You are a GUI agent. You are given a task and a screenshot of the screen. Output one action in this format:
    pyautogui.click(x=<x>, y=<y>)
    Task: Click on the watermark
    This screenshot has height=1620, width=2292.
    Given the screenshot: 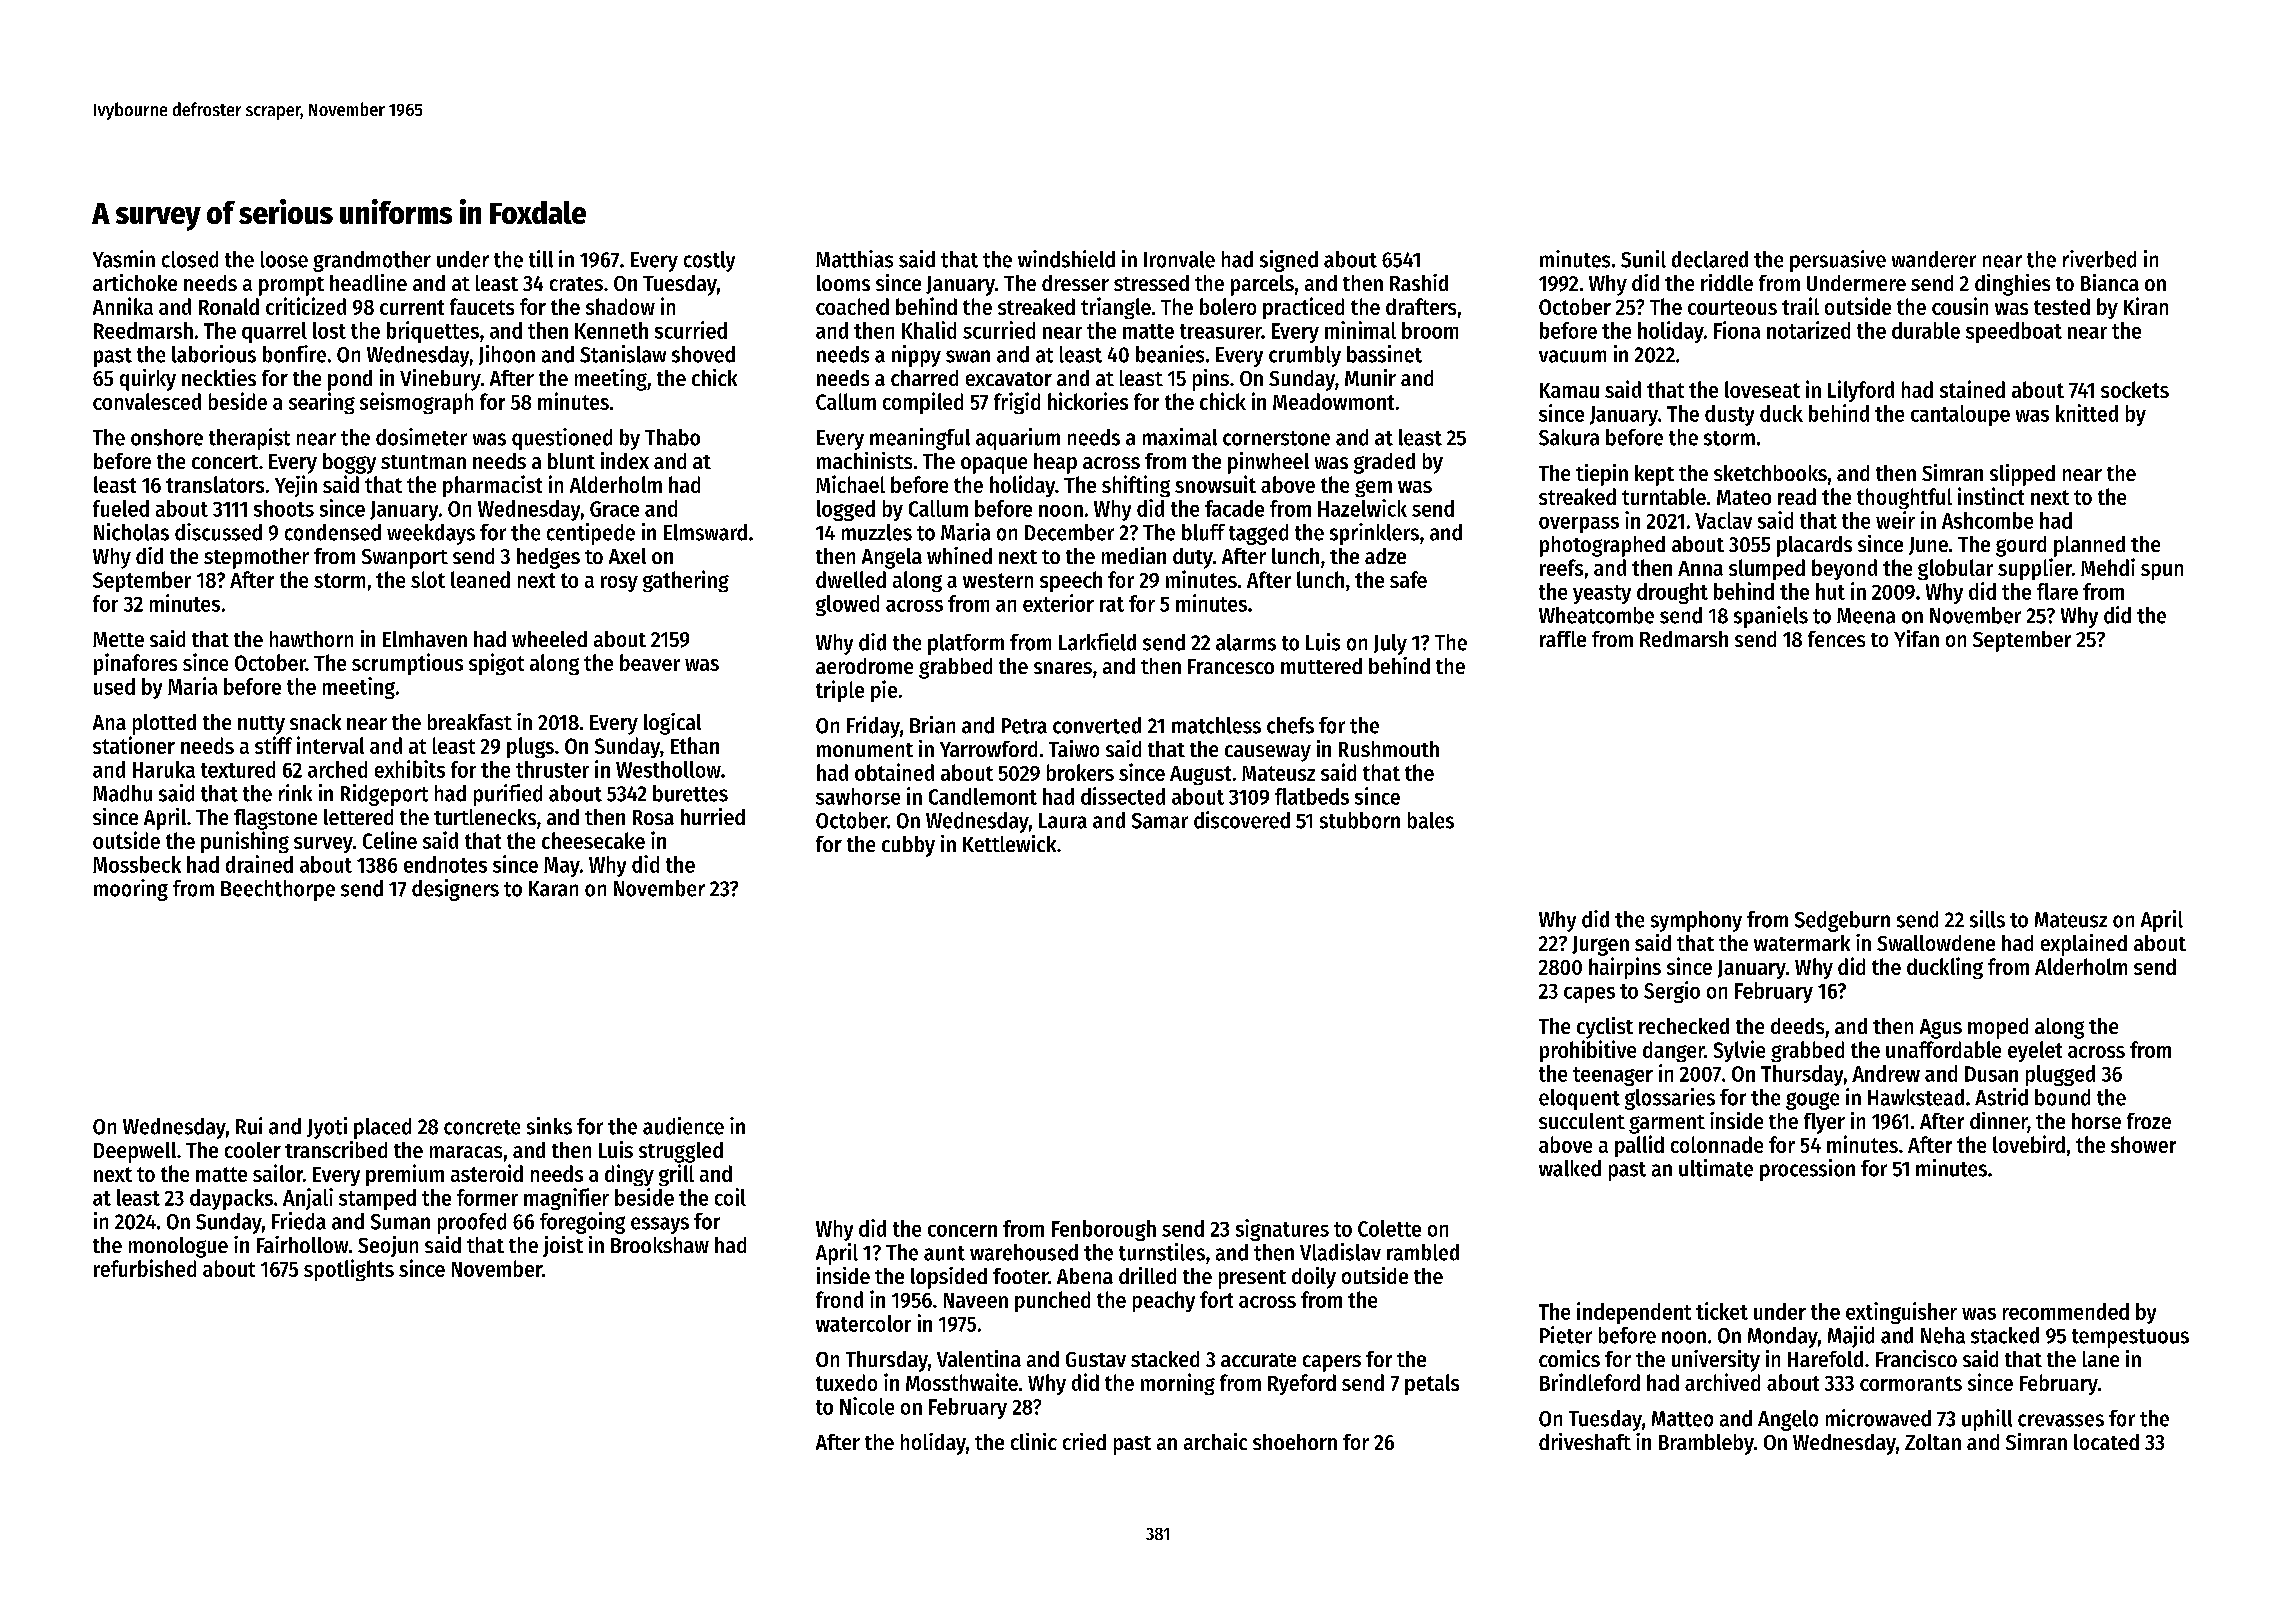 What is the action you would take?
    pyautogui.click(x=1802, y=943)
